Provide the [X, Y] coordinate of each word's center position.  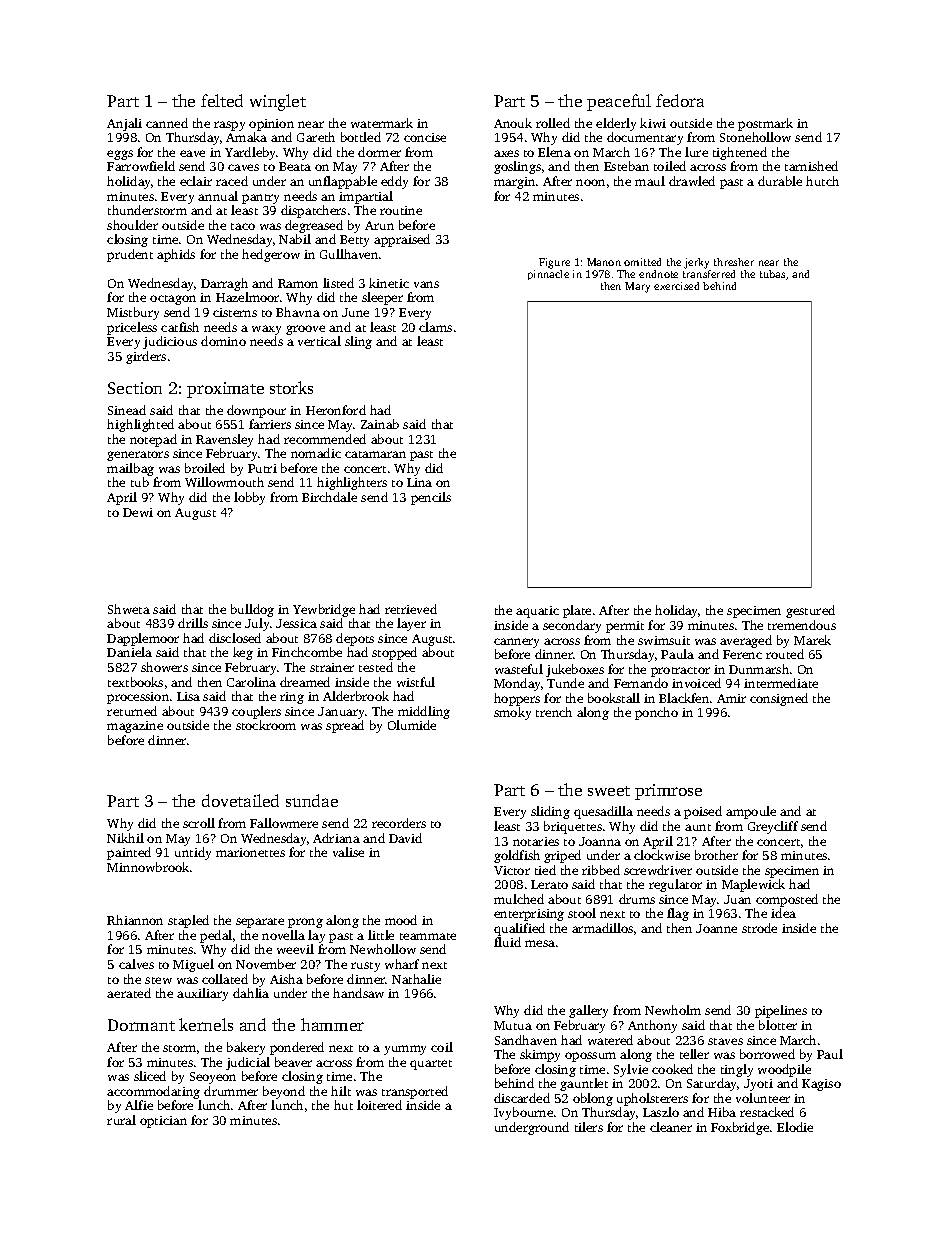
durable [780, 181]
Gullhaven [349, 254]
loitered [379, 1105]
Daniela [129, 652]
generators [138, 456]
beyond [284, 1092]
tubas [772, 274]
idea [783, 913]
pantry [260, 199]
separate [260, 923]
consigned [779, 699]
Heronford [336, 410]
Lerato [549, 884]
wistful [416, 682]
